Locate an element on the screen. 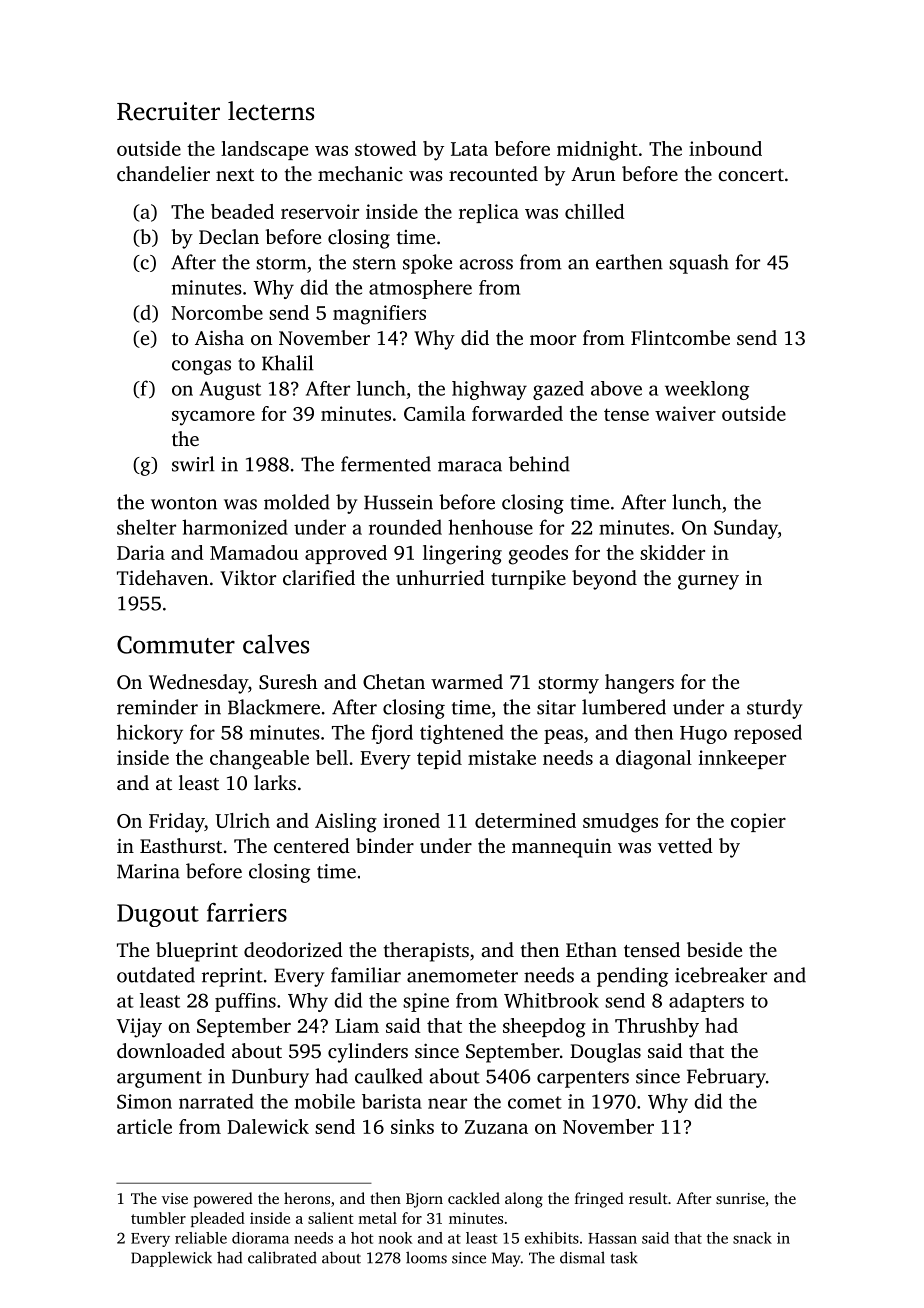 This screenshot has width=924, height=1308. Declan is located at coordinates (229, 236).
